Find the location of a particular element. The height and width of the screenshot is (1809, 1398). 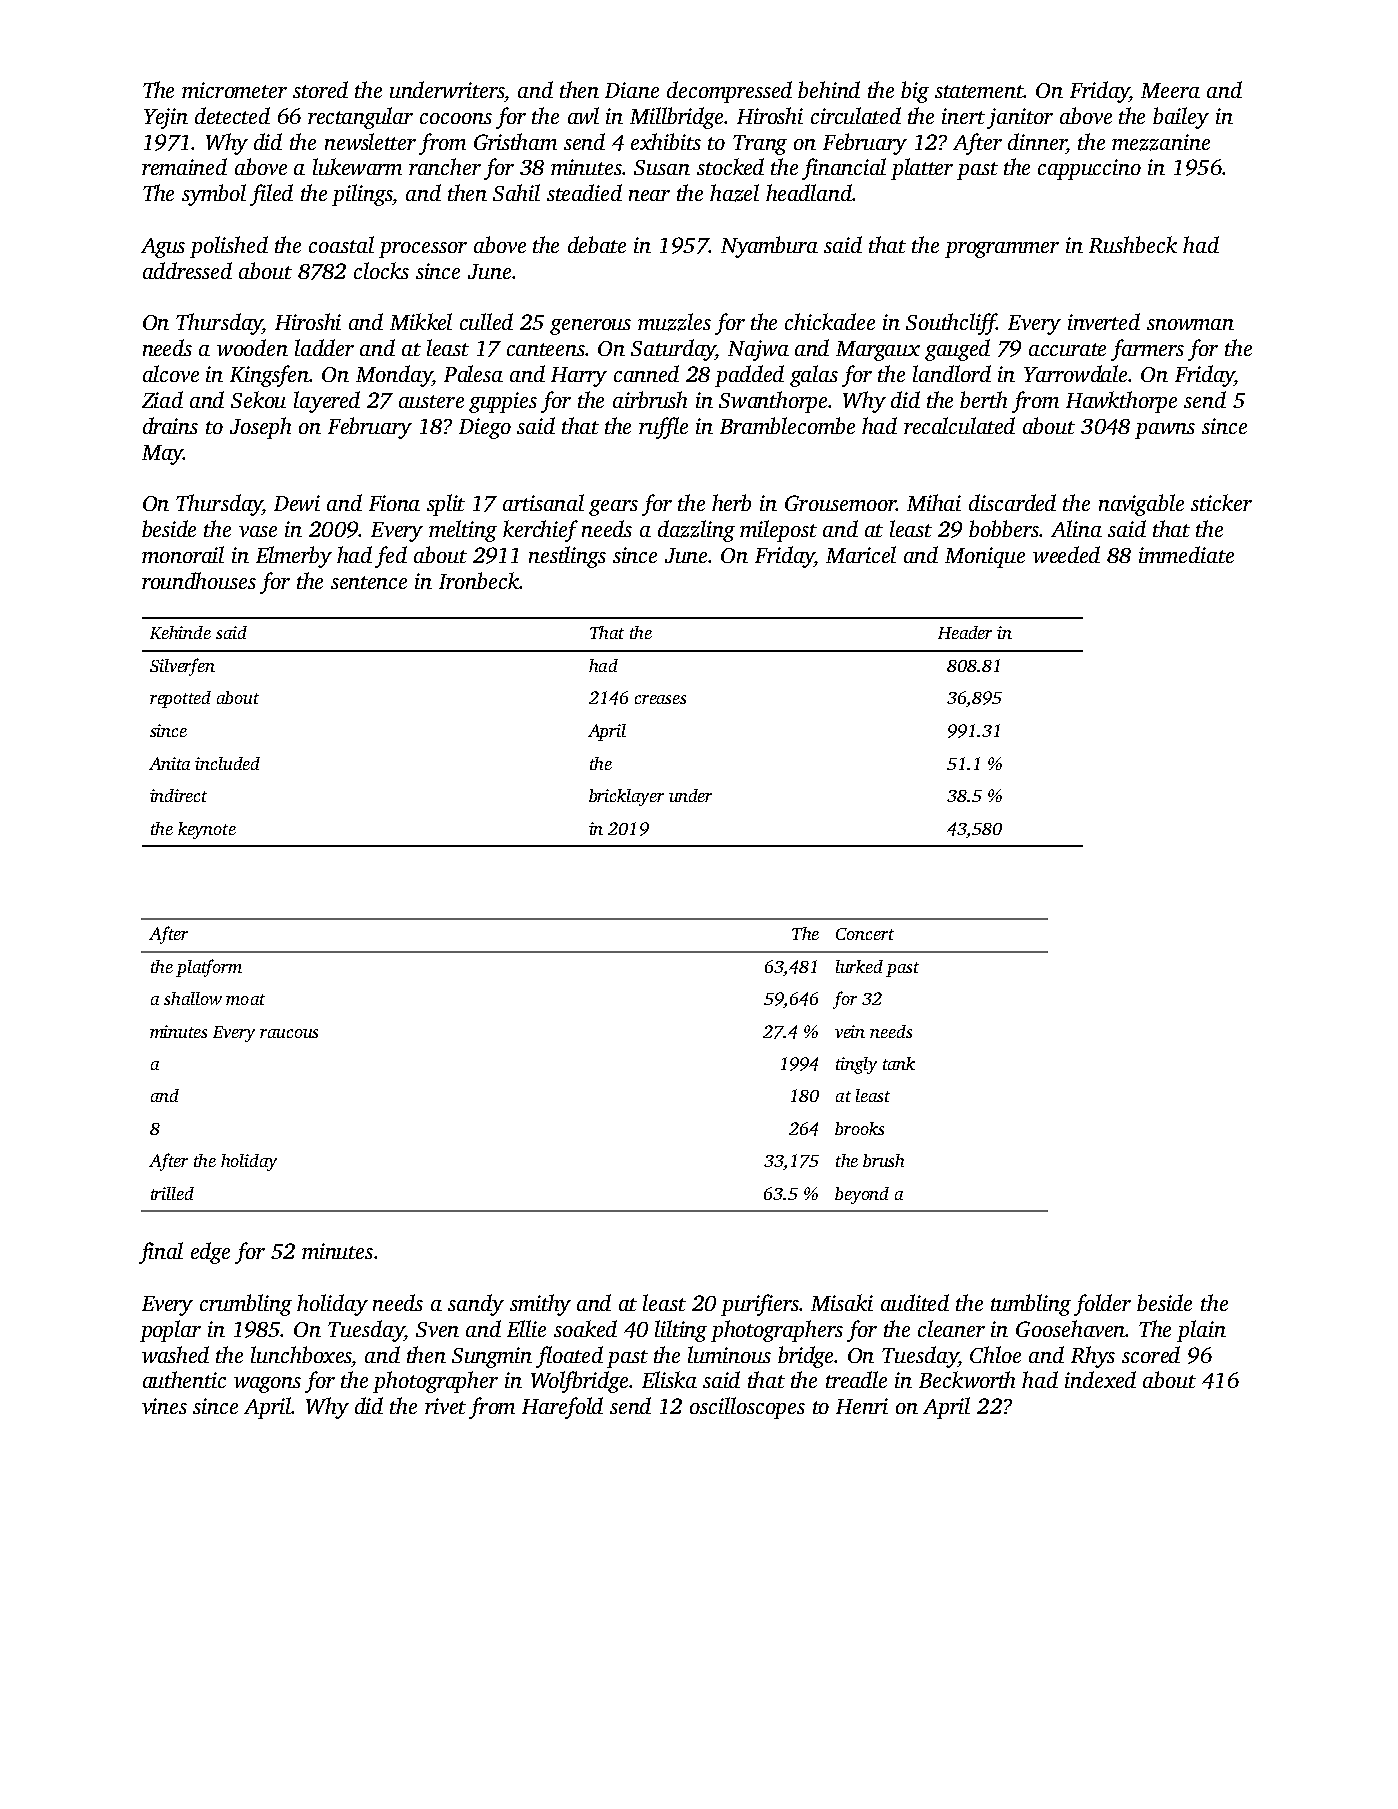

chickadee is located at coordinates (830, 321).
